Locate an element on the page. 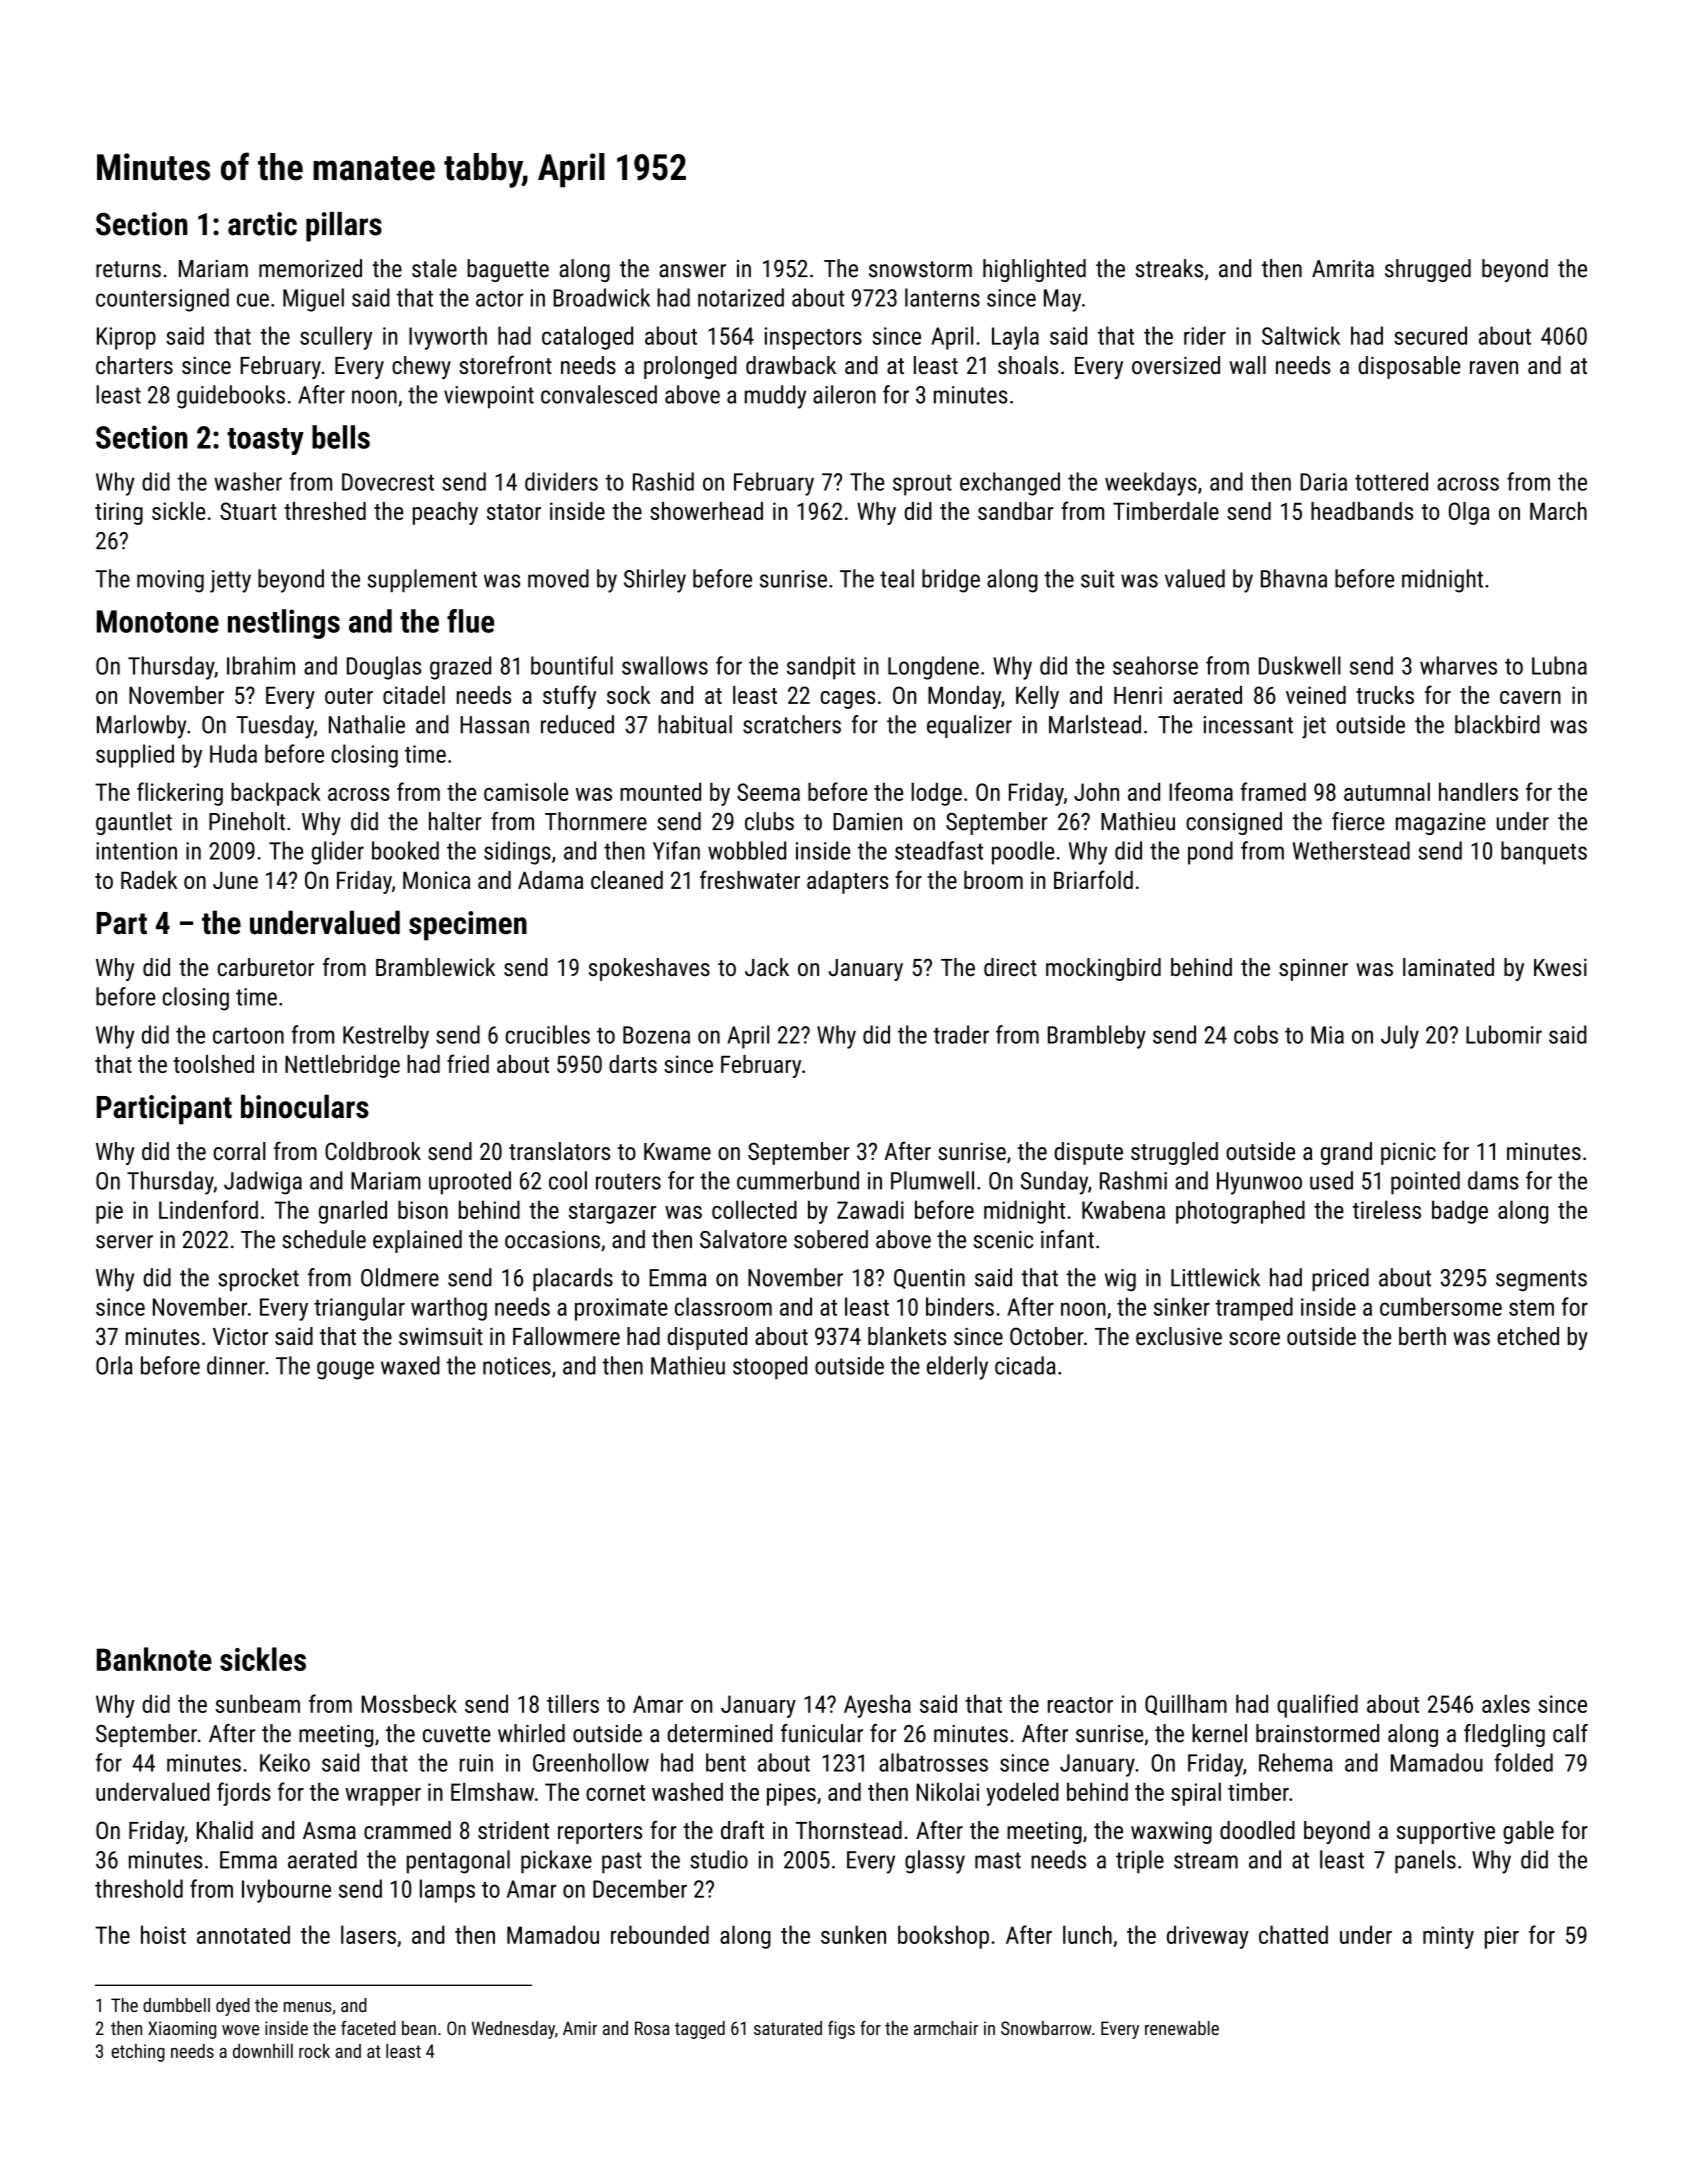  Ayesha is located at coordinates (877, 1706).
